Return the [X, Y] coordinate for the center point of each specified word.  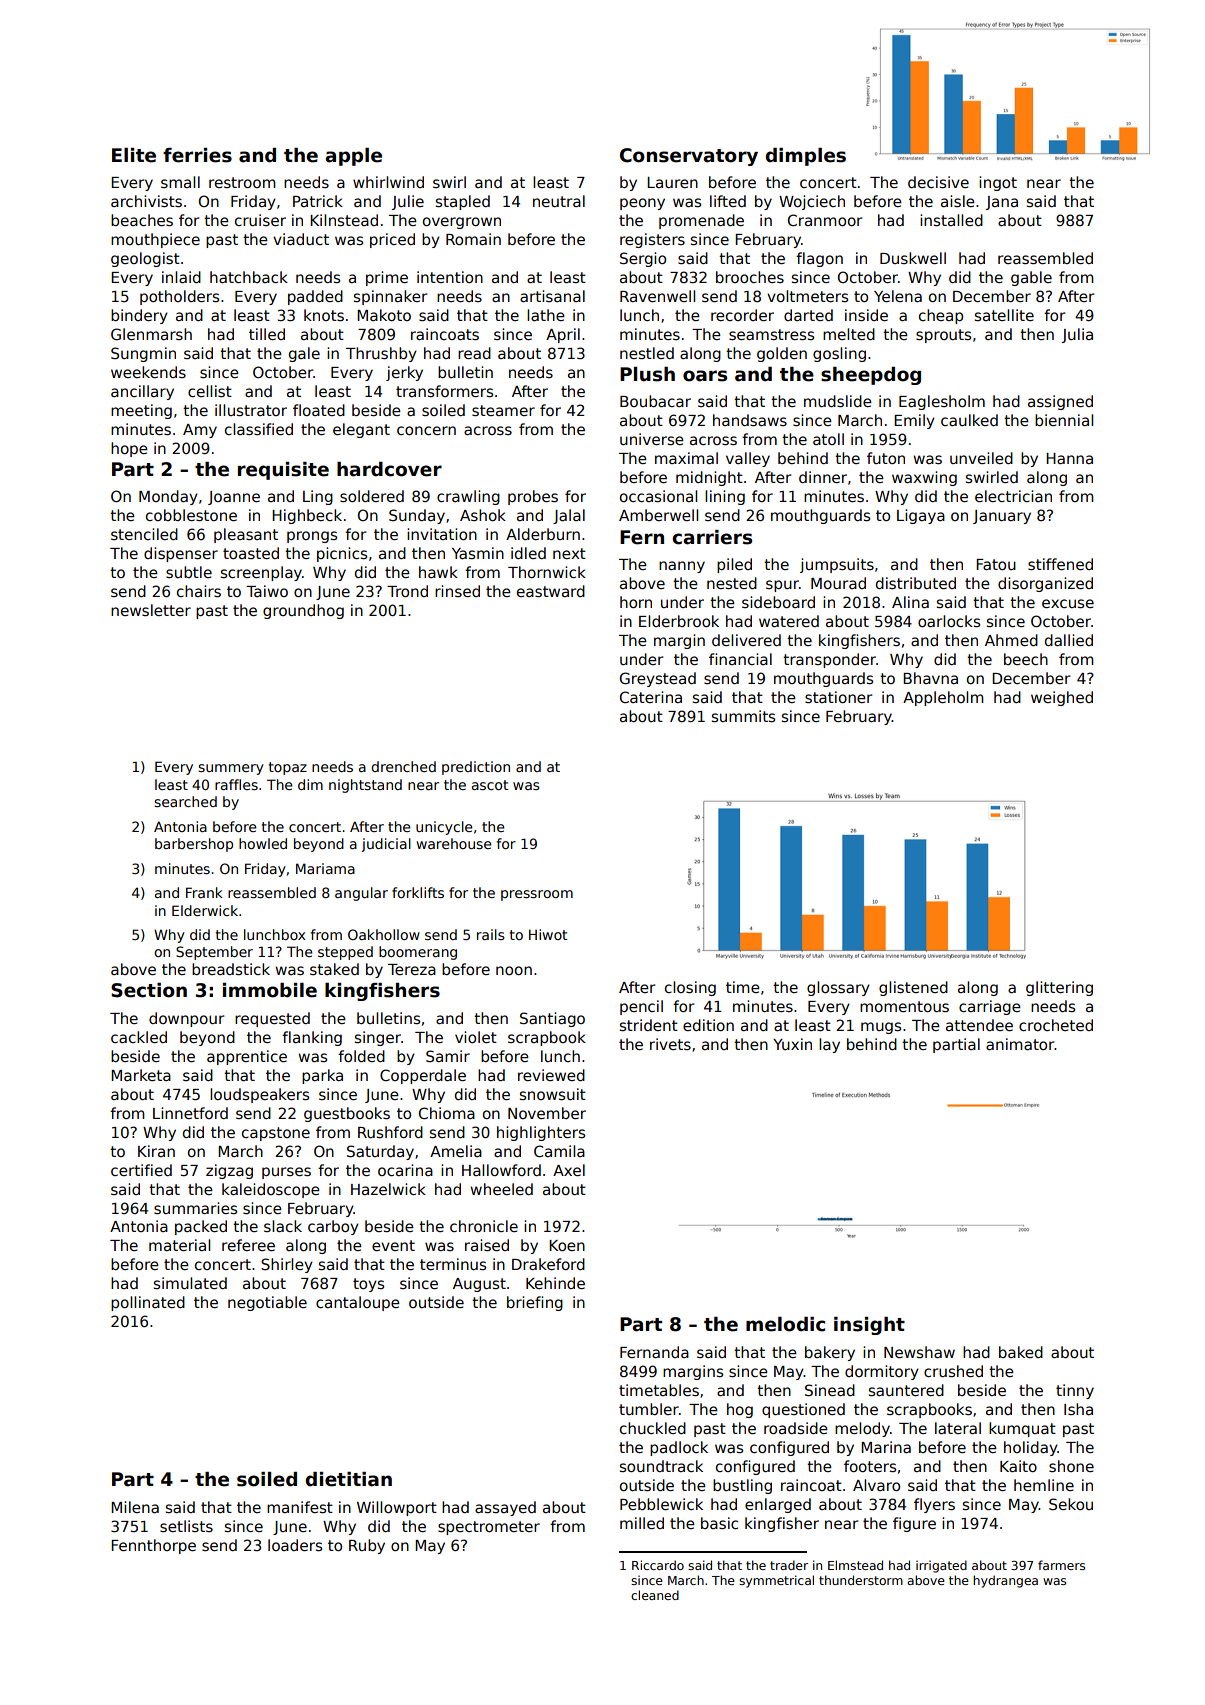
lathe [546, 315]
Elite [134, 155]
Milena [135, 1507]
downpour [186, 1019]
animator [1020, 1044]
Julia [1077, 335]
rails [491, 934]
